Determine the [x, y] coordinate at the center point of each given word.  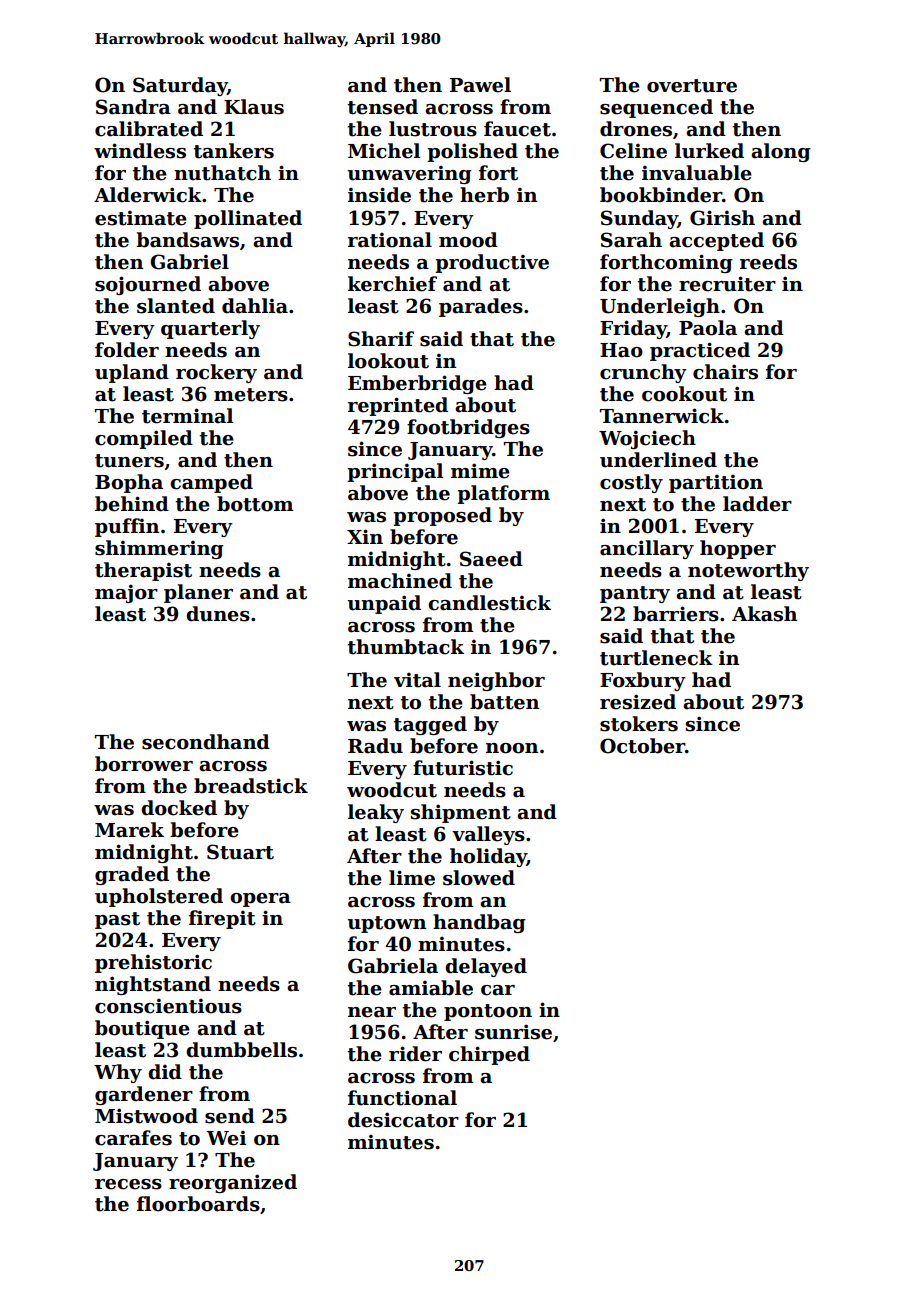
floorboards [198, 1204]
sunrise [513, 1032]
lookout [388, 361]
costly [631, 483]
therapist [143, 571]
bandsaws [187, 240]
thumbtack [405, 647]
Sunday [639, 219]
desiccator [403, 1120]
